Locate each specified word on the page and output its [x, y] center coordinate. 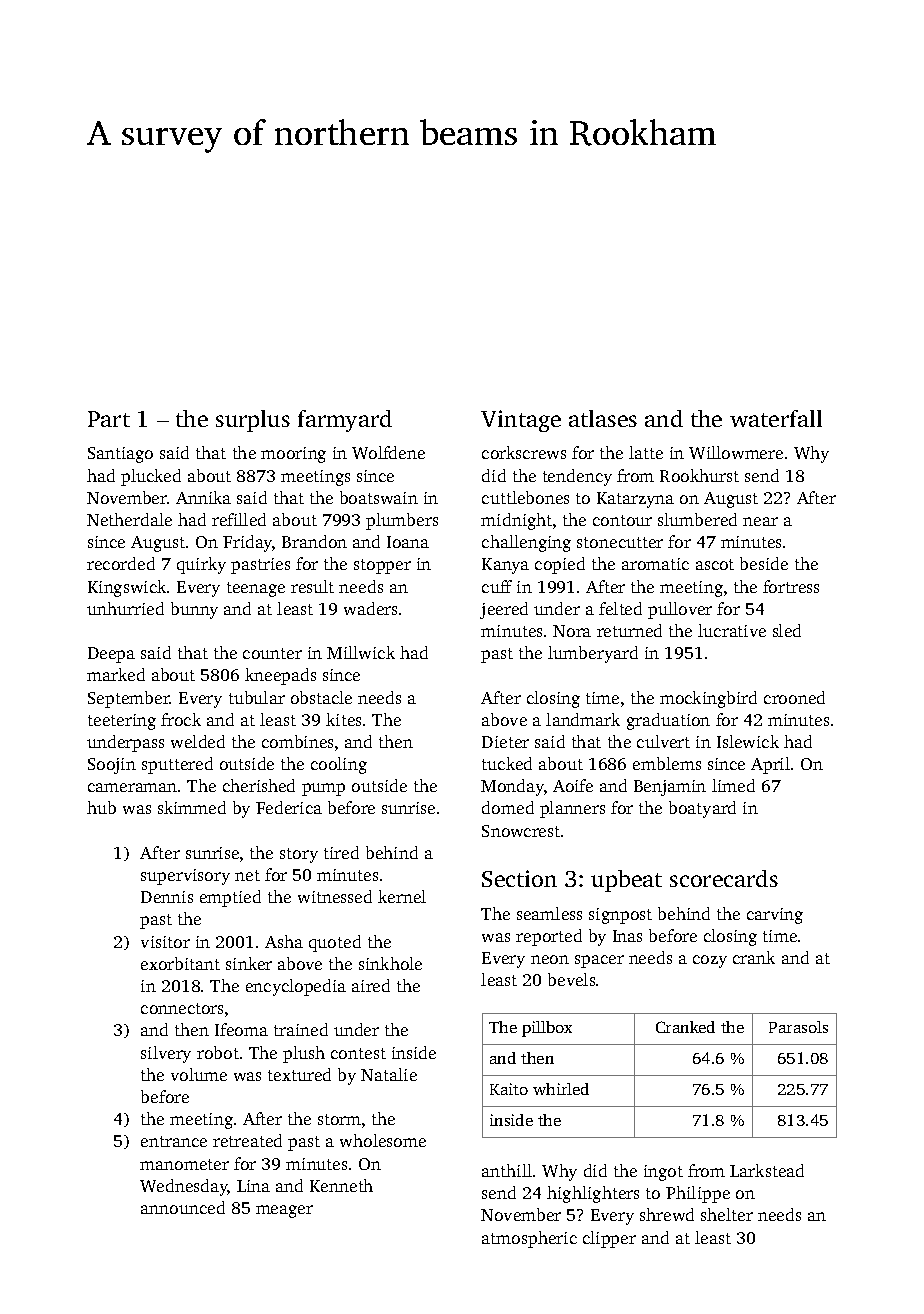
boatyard [702, 809]
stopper [382, 566]
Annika [203, 497]
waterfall [776, 418]
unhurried [125, 608]
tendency [577, 477]
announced [183, 1207]
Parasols [798, 1027]
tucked [507, 763]
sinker [249, 963]
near [760, 521]
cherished [259, 785]
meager [284, 1211]
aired [371, 985]
